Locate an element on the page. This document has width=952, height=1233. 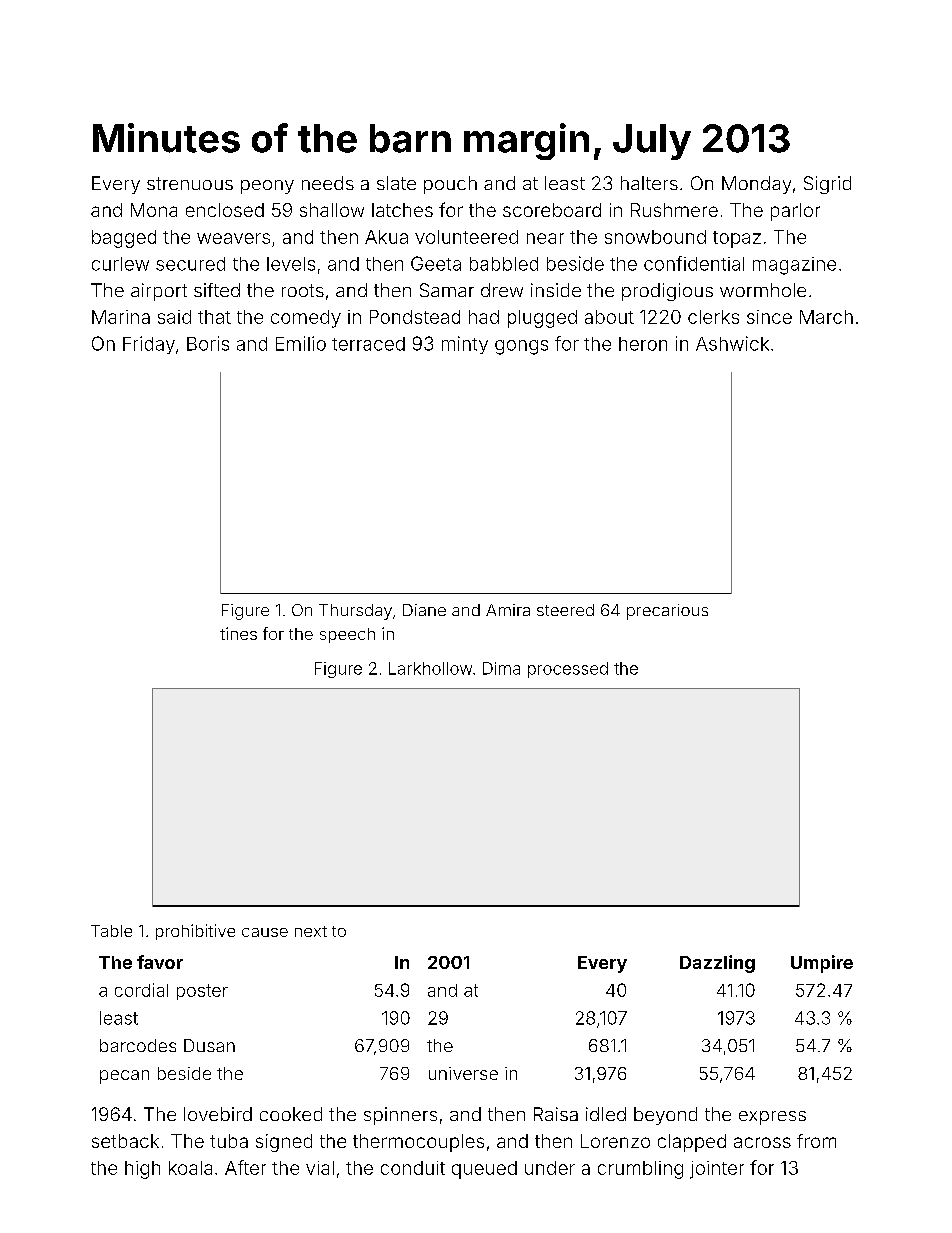
Rushmere is located at coordinates (674, 210).
